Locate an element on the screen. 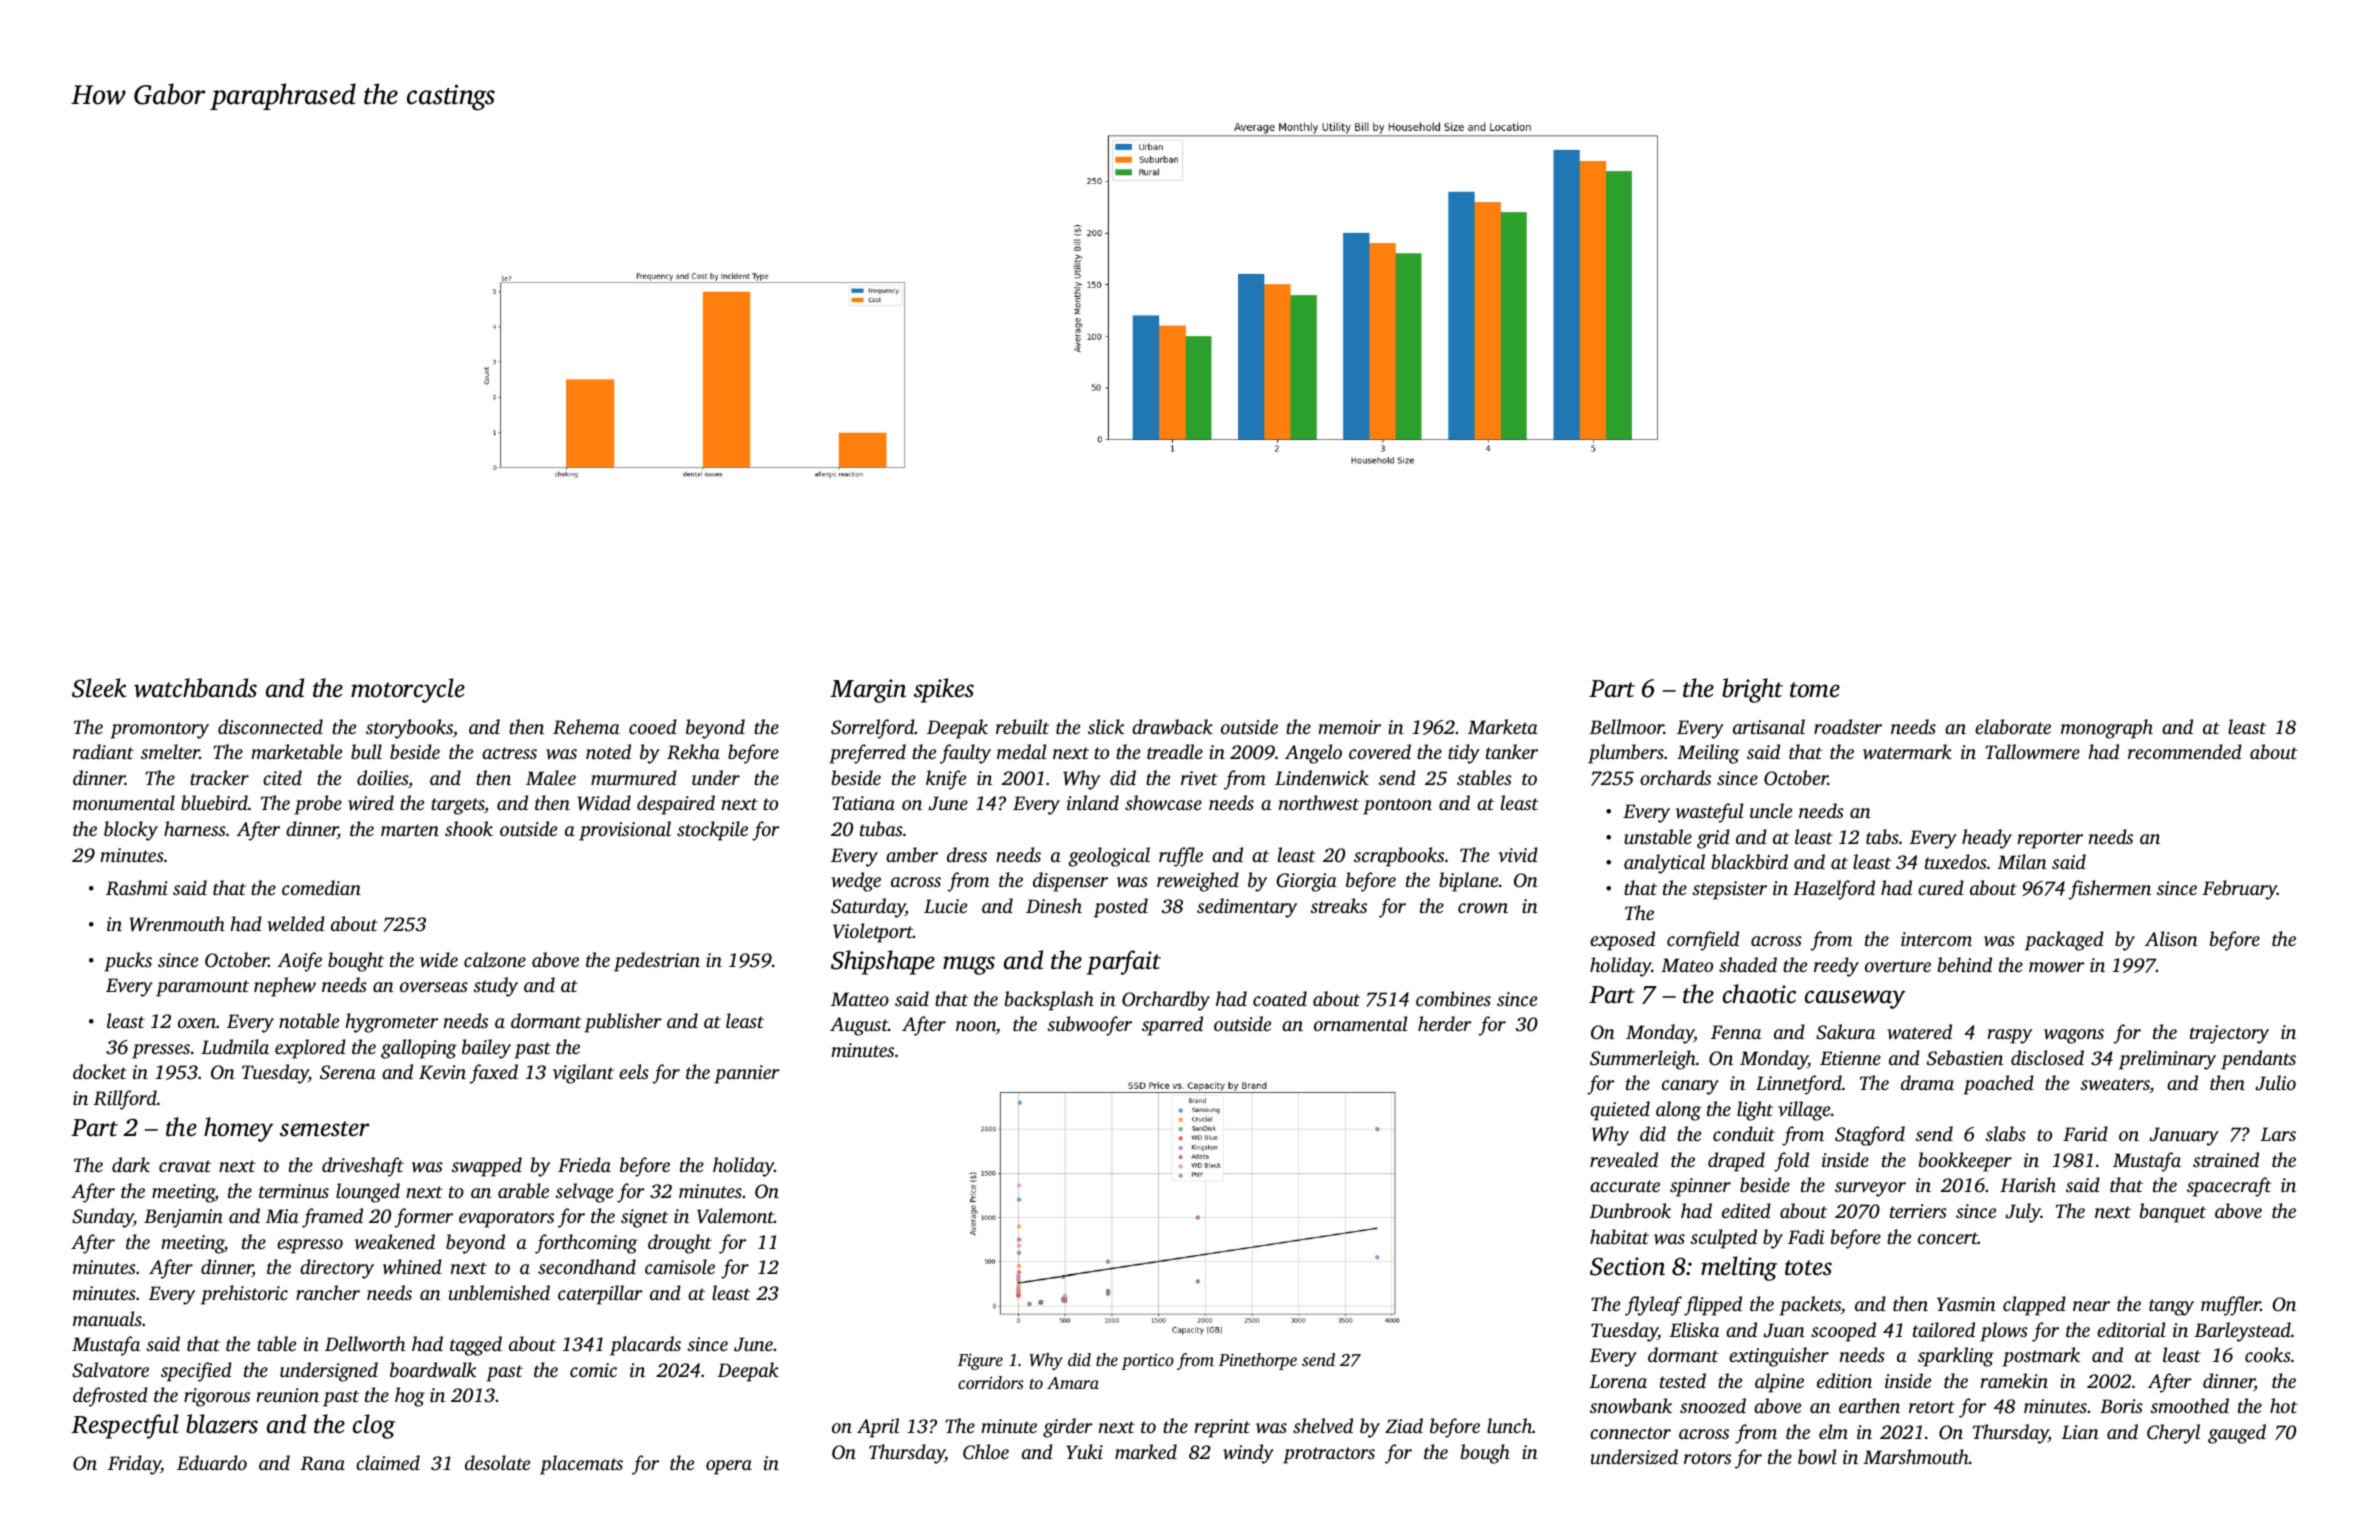 The height and width of the screenshot is (1533, 2369). Rana is located at coordinates (323, 1463).
